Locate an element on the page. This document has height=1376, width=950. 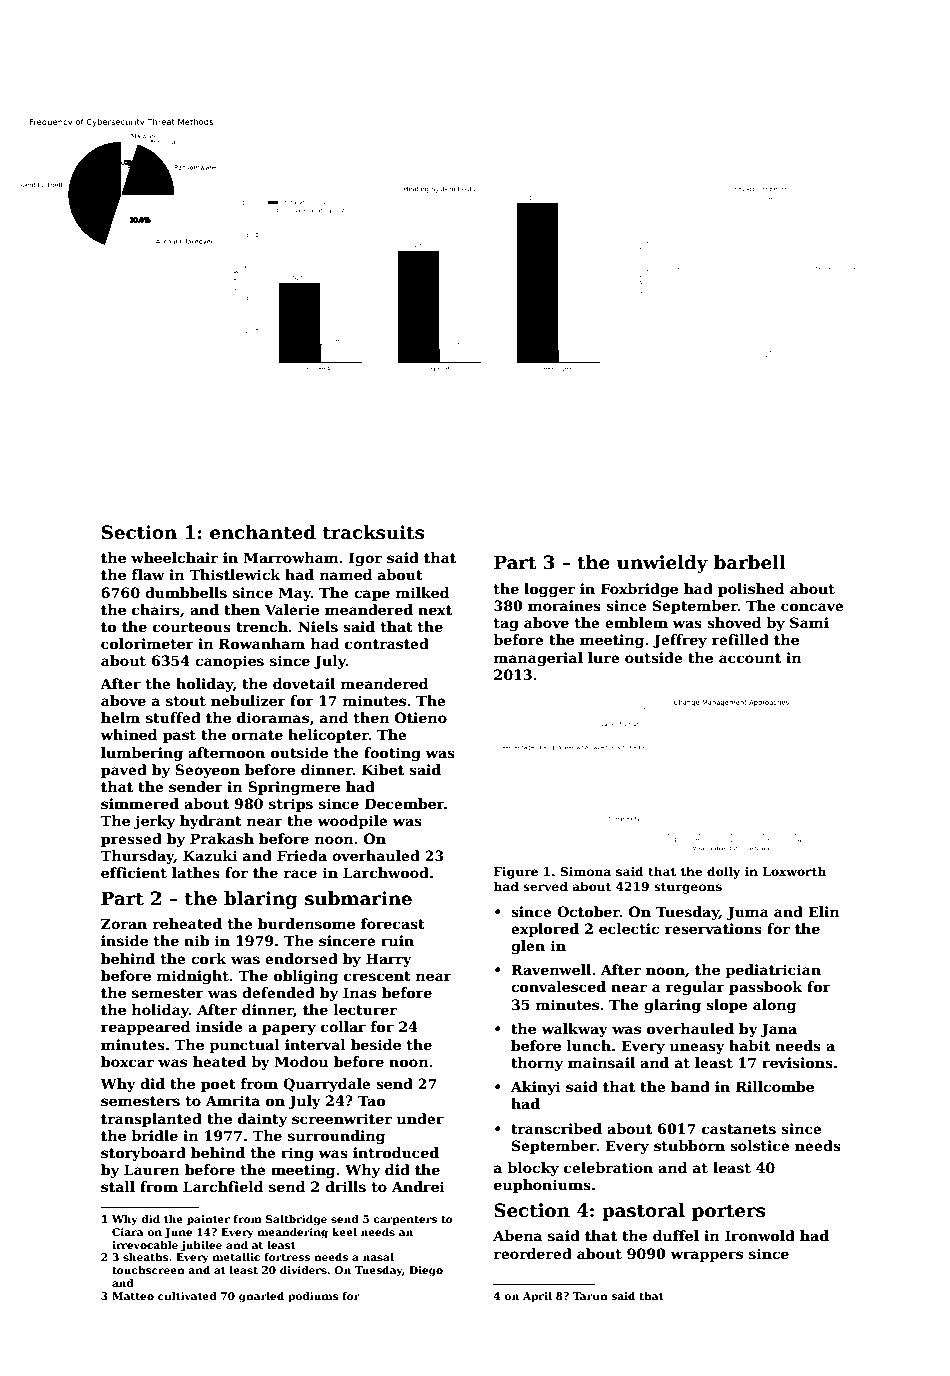
Harry is located at coordinates (389, 960).
